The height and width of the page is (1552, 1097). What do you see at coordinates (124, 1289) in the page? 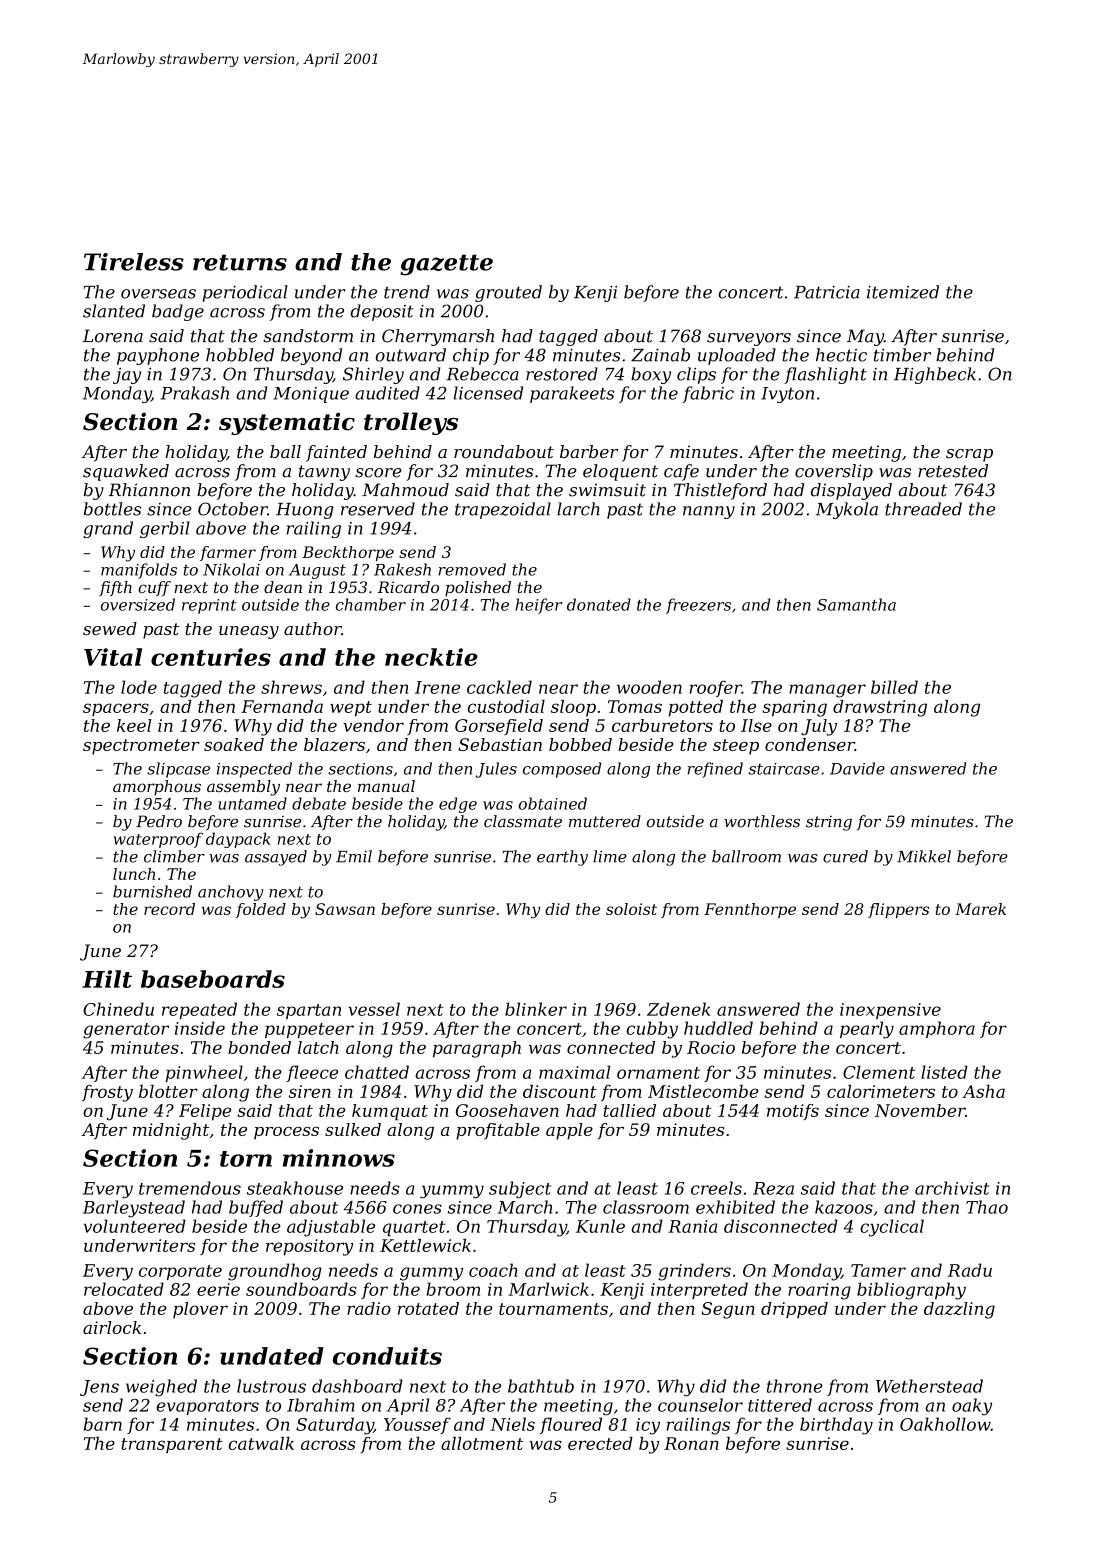
I see `relocated` at bounding box center [124, 1289].
